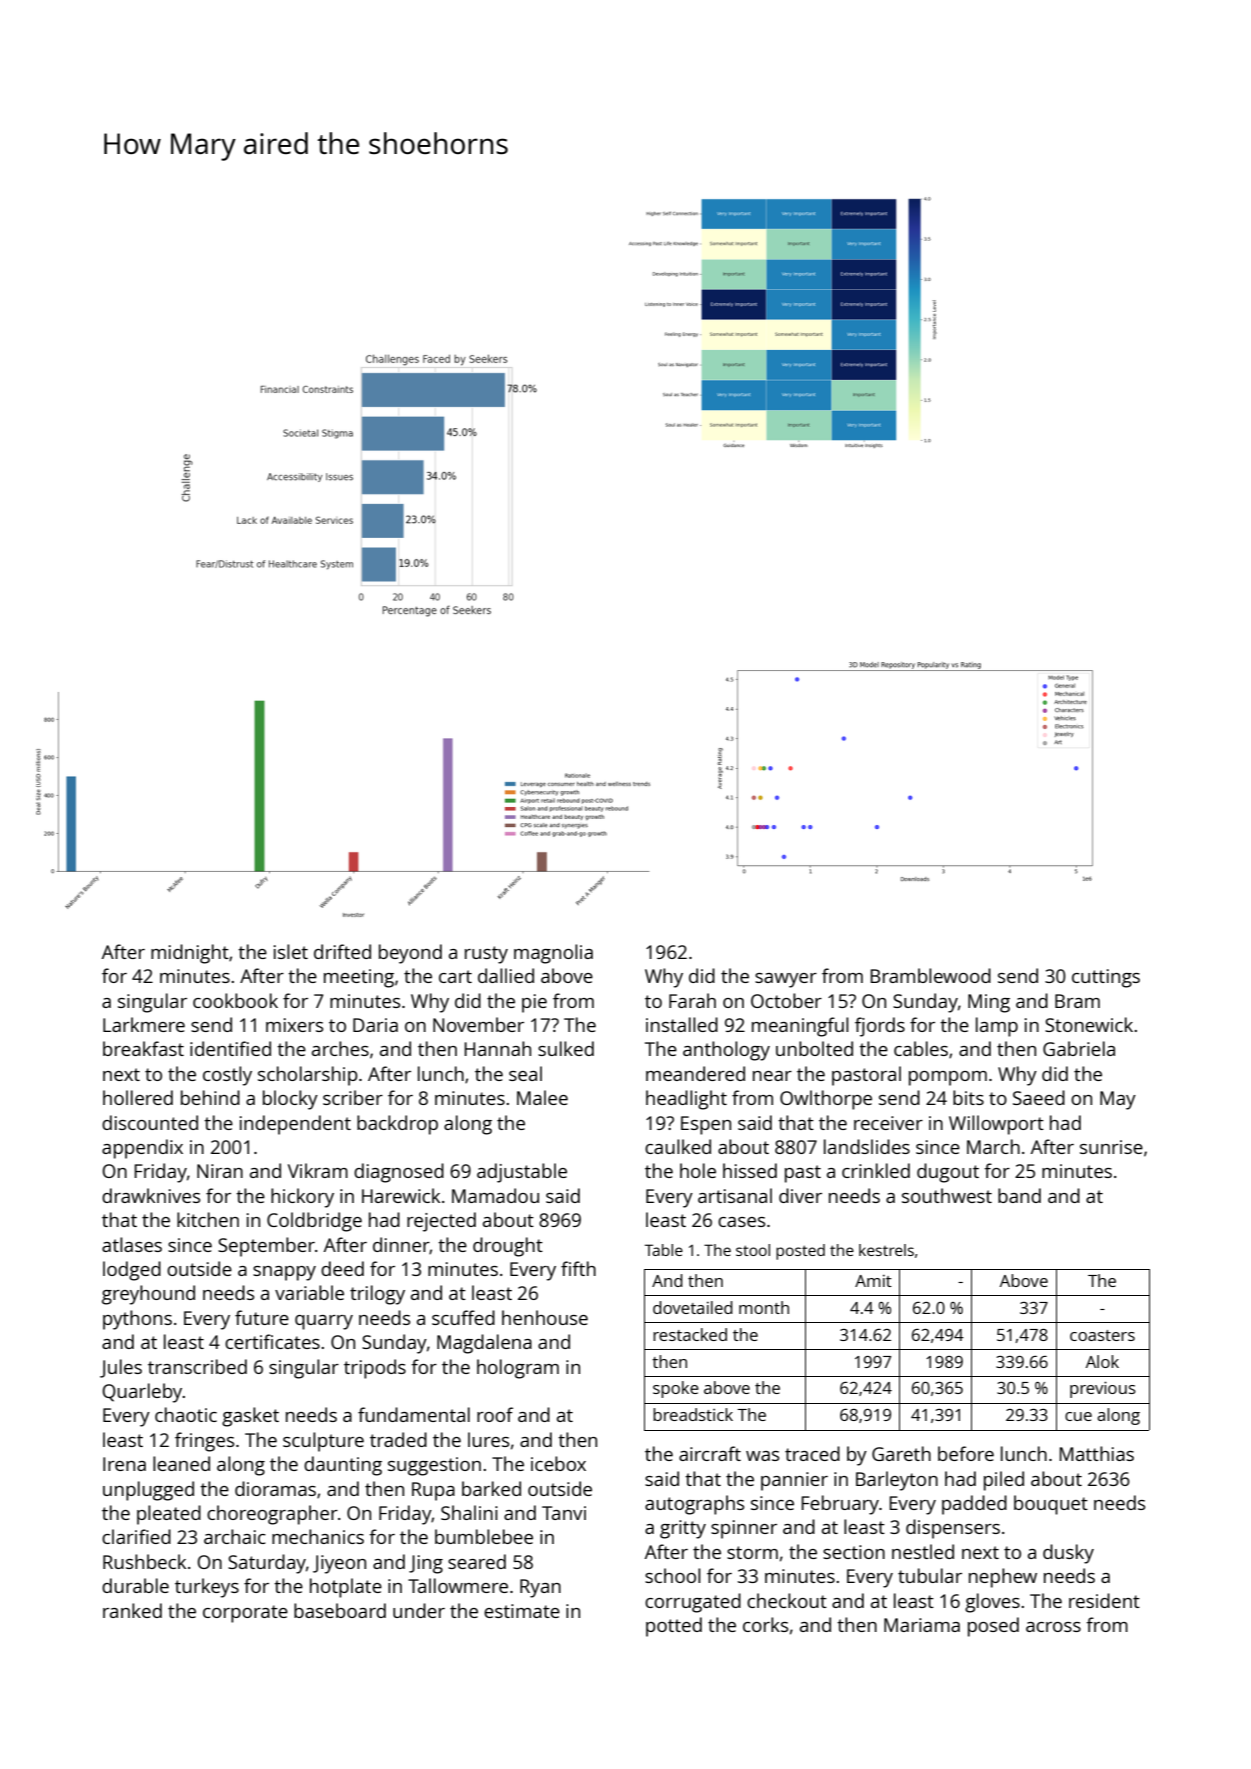 The height and width of the screenshot is (1769, 1251). Describe the element at coordinates (1106, 978) in the screenshot. I see `cuttings` at that location.
